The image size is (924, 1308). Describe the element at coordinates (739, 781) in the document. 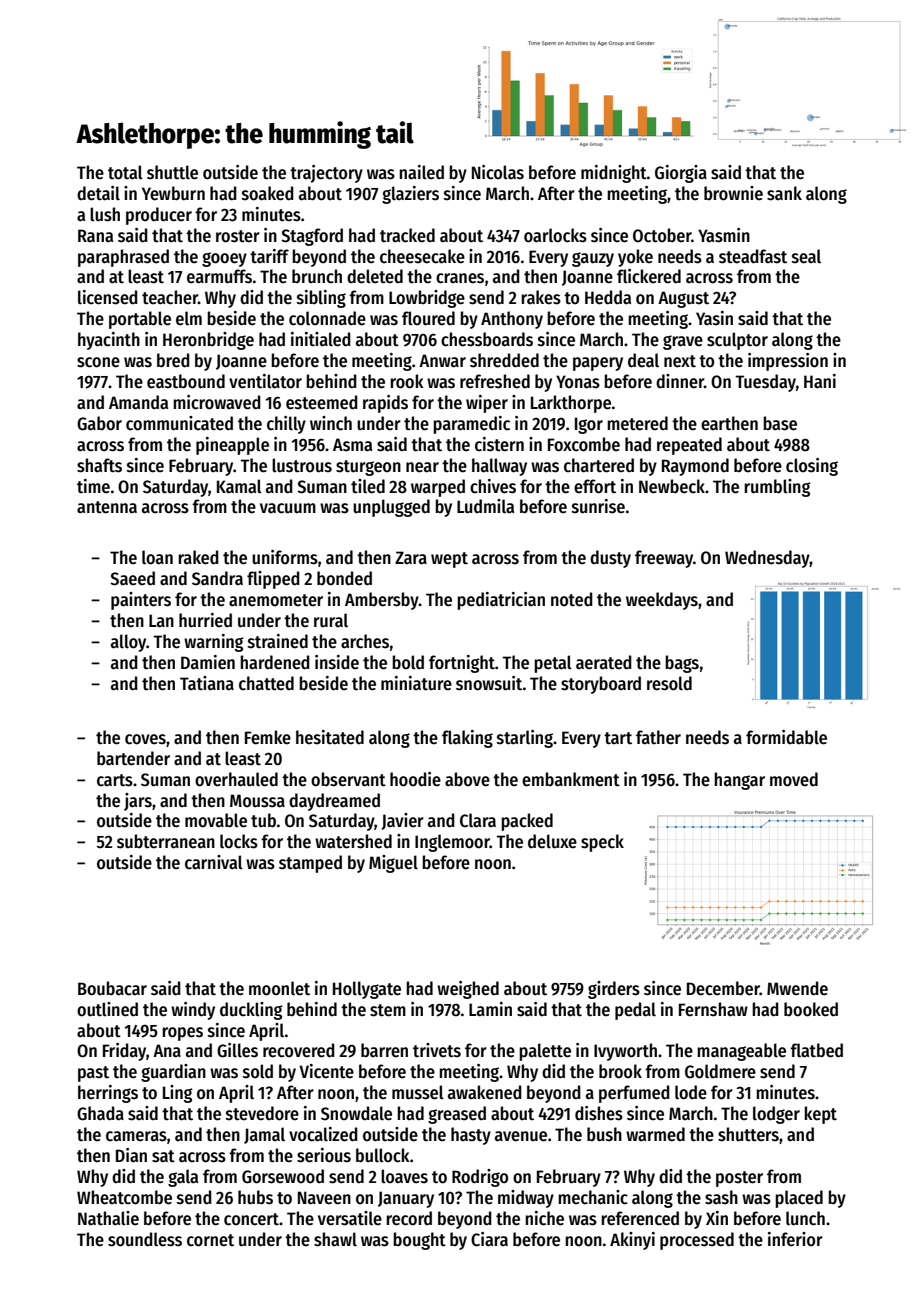

I see `hangar` at that location.
